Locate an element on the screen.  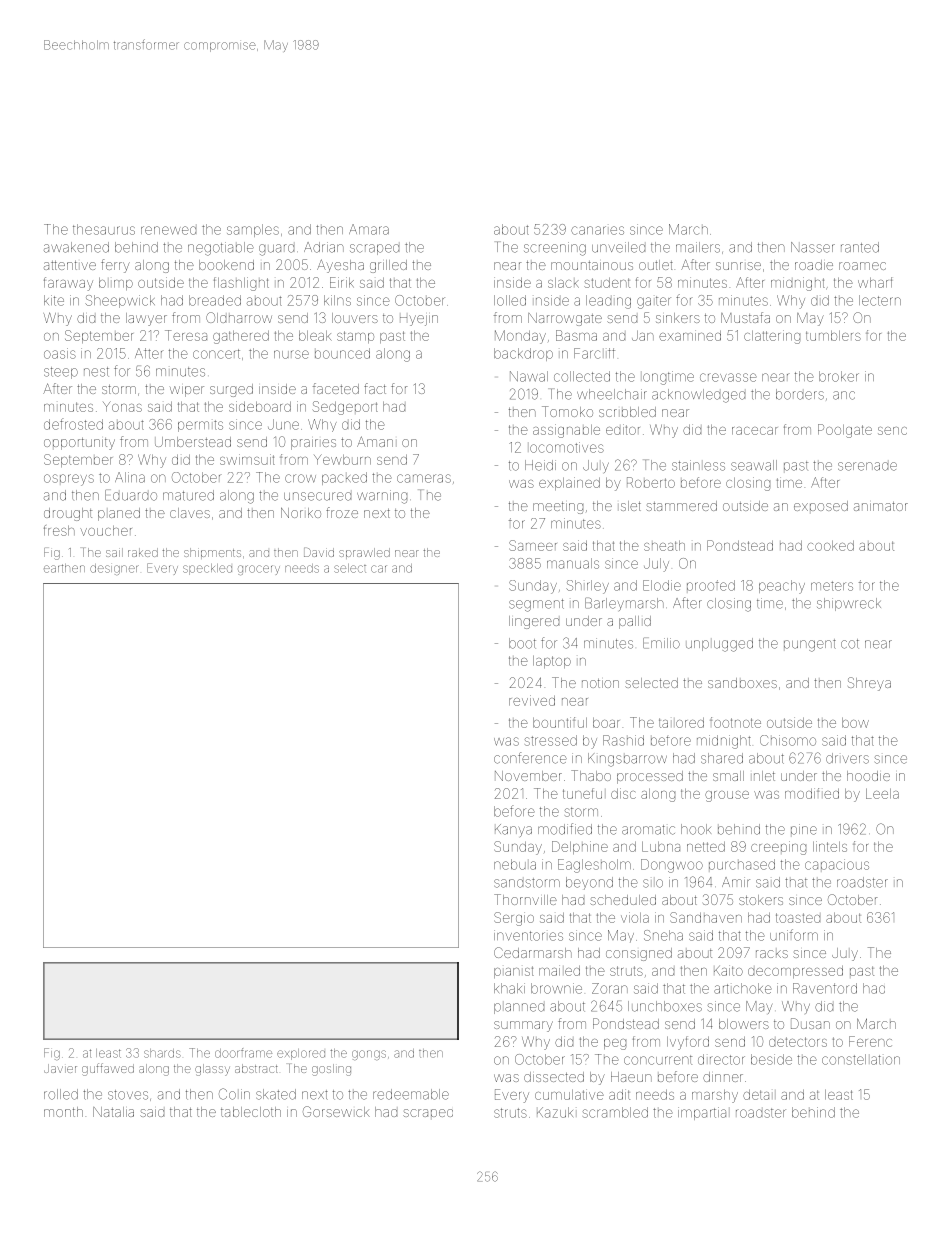
crevasse is located at coordinates (728, 377).
